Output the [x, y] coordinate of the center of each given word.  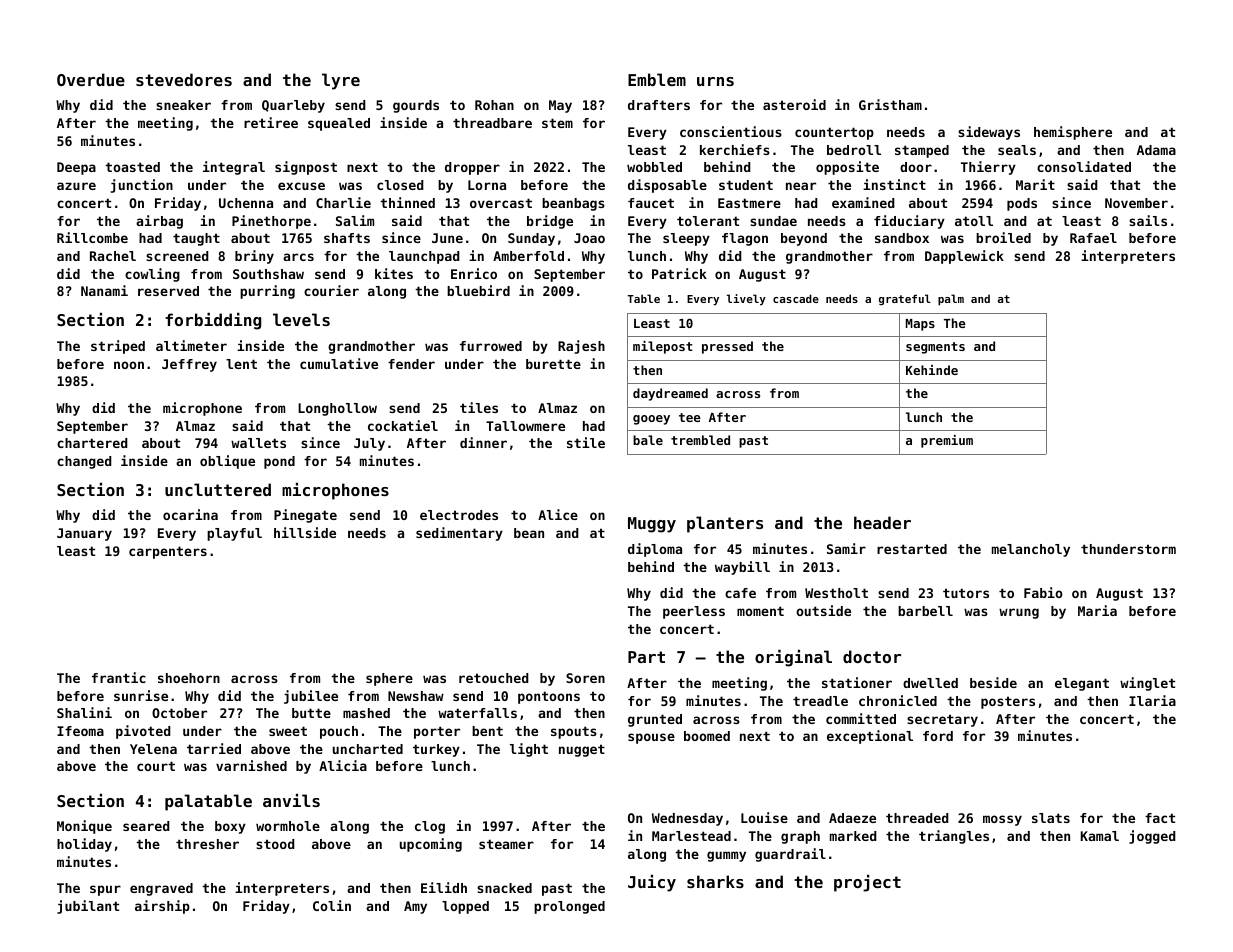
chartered [92, 443]
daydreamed [670, 394]
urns [715, 81]
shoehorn [189, 678]
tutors [966, 593]
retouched [494, 678]
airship [162, 907]
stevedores [184, 79]
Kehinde [932, 370]
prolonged [569, 907]
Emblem [657, 79]
